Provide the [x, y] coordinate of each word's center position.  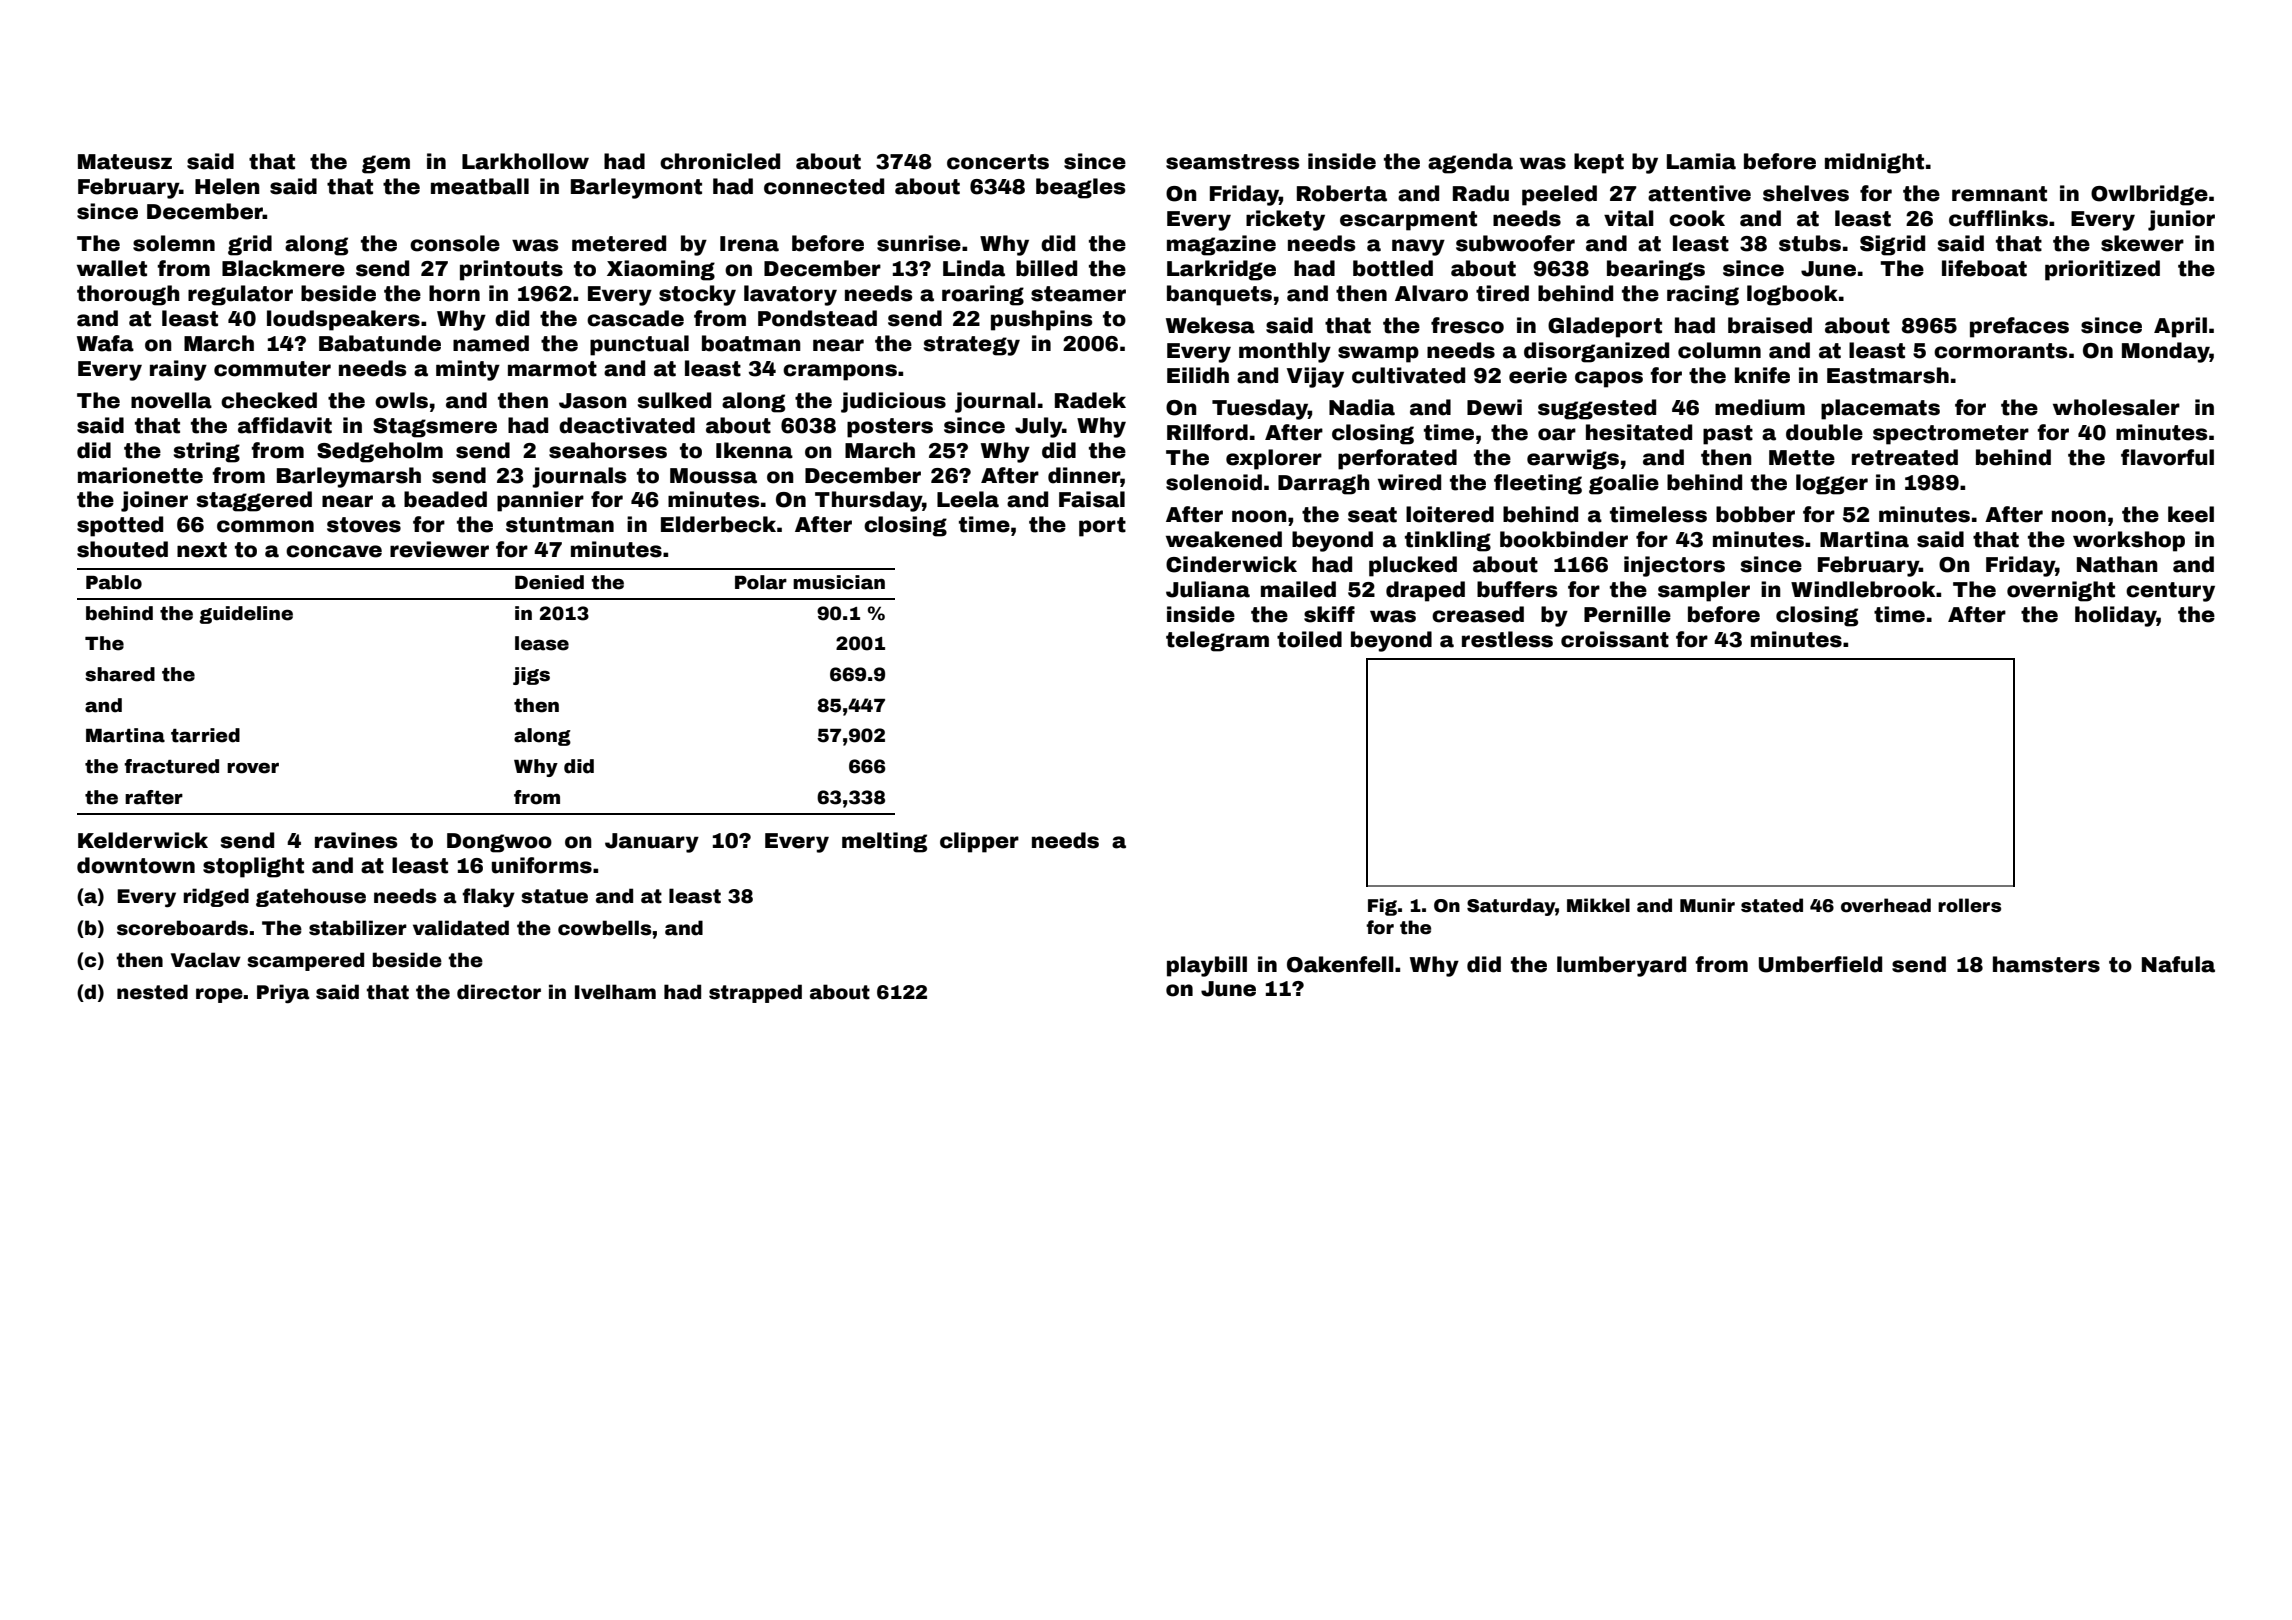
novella [171, 400]
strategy [972, 346]
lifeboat [1984, 268]
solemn [174, 243]
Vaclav [206, 960]
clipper [979, 842]
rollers [1969, 905]
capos [1609, 379]
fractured [171, 766]
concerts [998, 162]
